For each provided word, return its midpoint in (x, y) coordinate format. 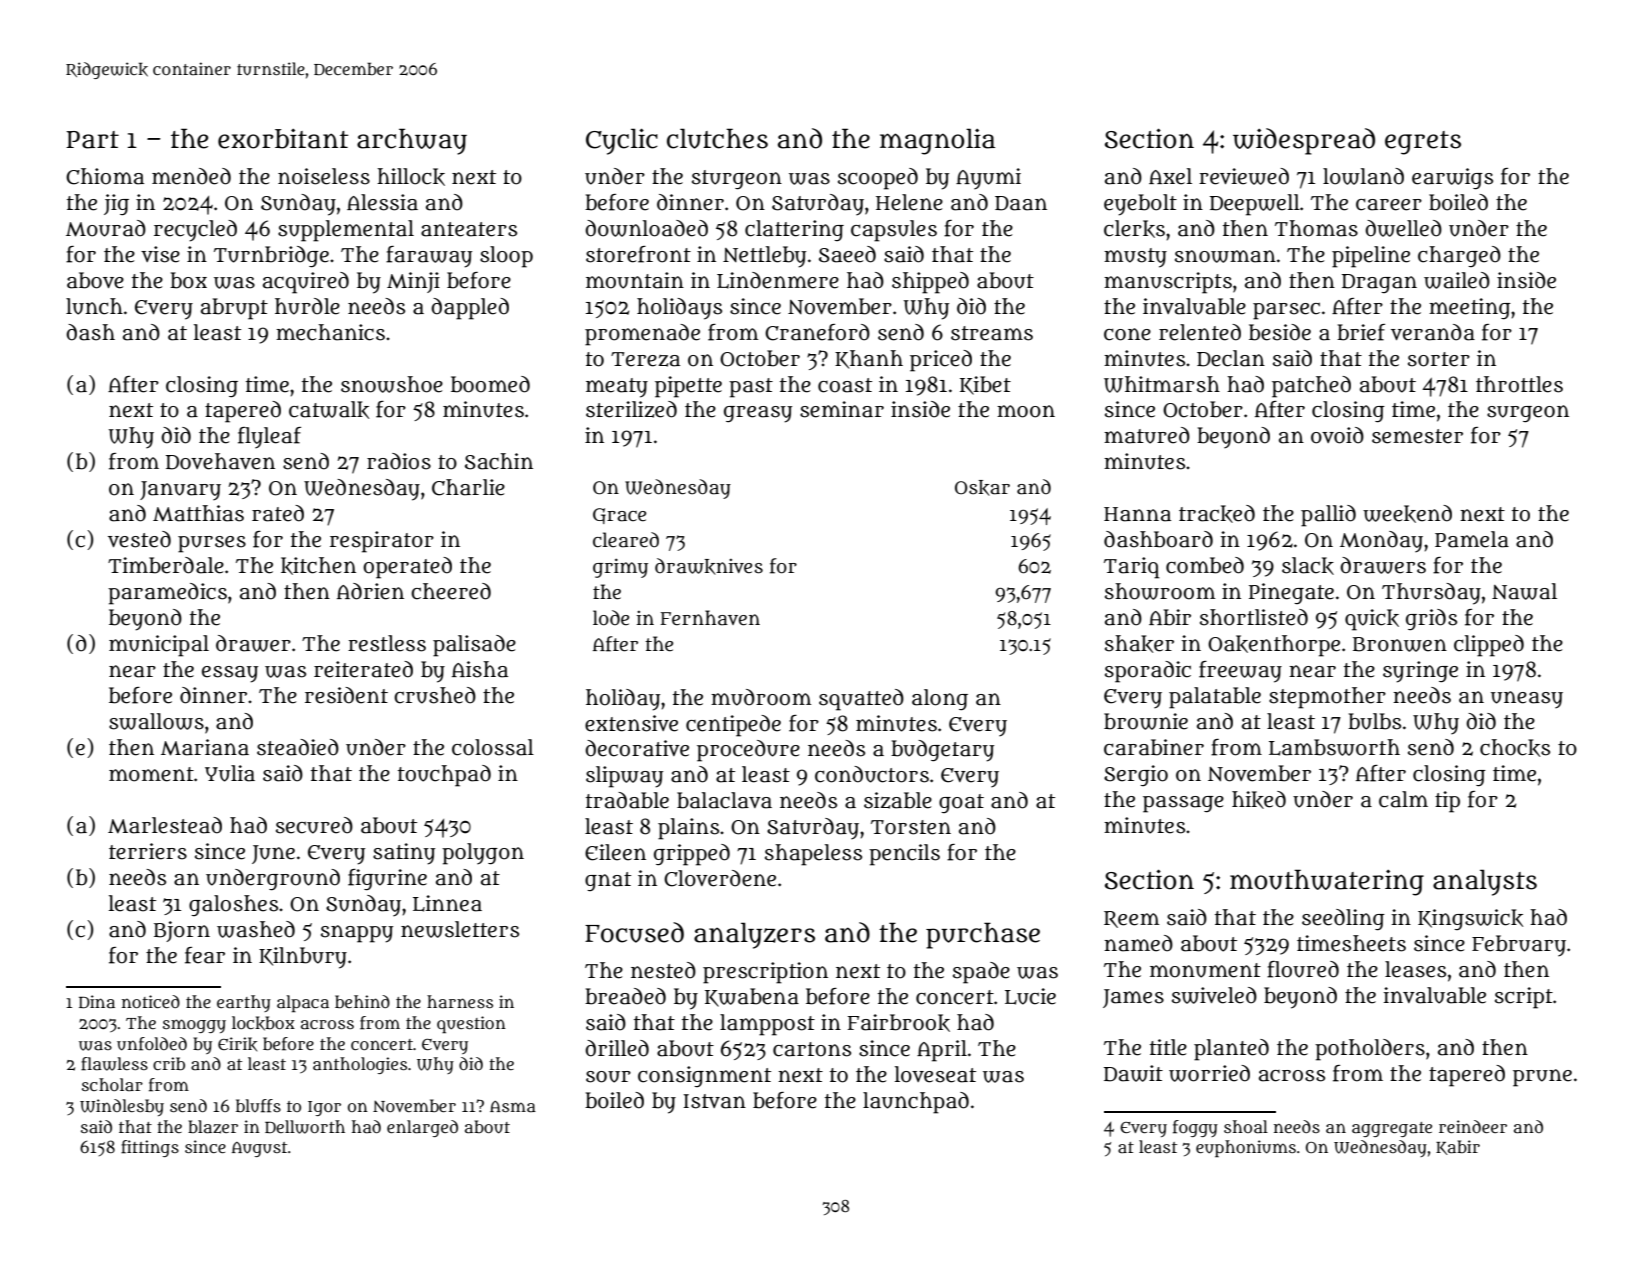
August (259, 1149)
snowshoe (392, 384)
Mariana (205, 747)
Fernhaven (710, 618)
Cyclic (622, 141)
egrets (1423, 143)
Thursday (1431, 594)
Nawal (1524, 591)
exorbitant (283, 139)
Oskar (982, 488)
